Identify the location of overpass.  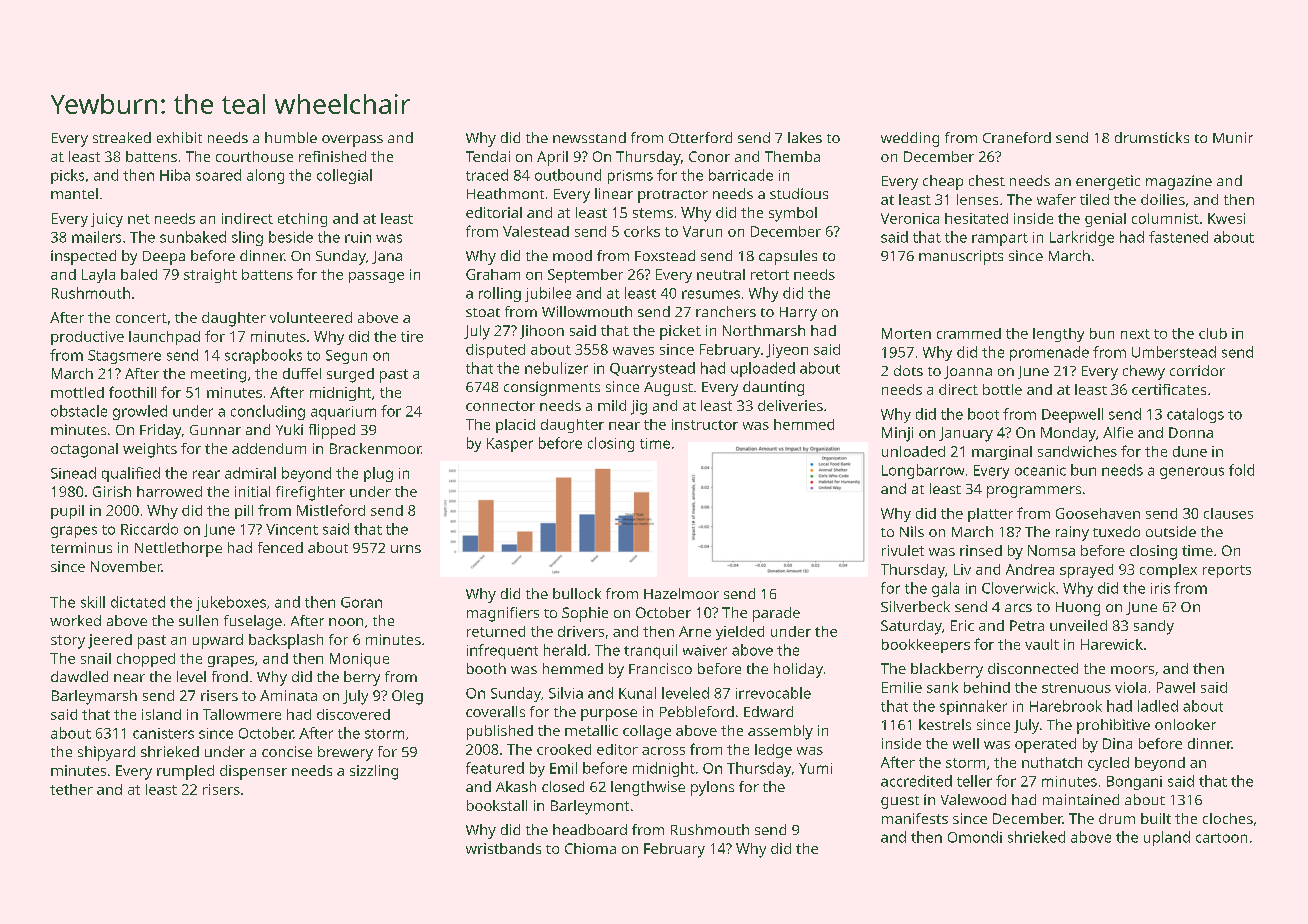
(352, 141).
